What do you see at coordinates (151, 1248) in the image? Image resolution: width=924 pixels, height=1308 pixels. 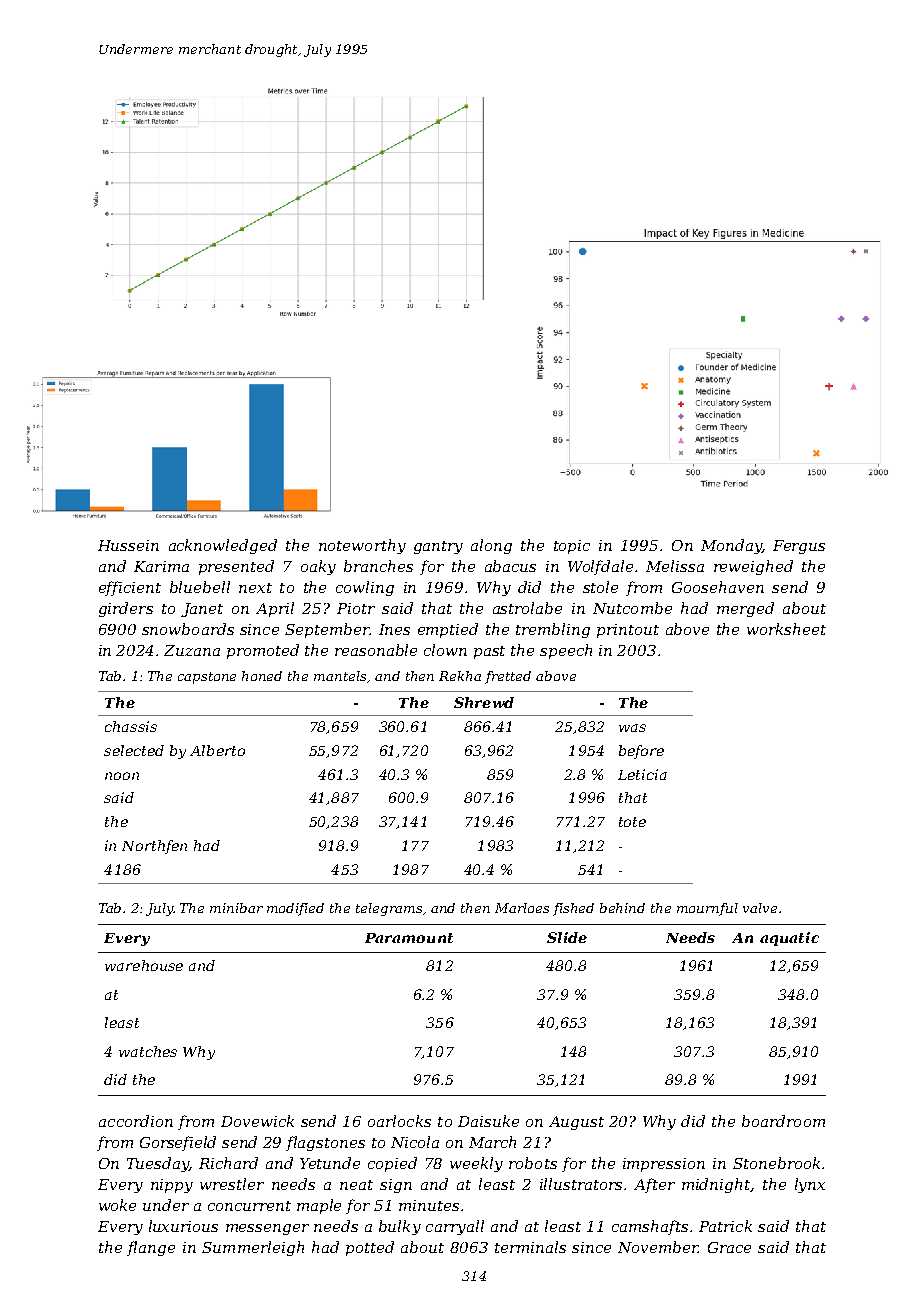 I see `flange` at bounding box center [151, 1248].
